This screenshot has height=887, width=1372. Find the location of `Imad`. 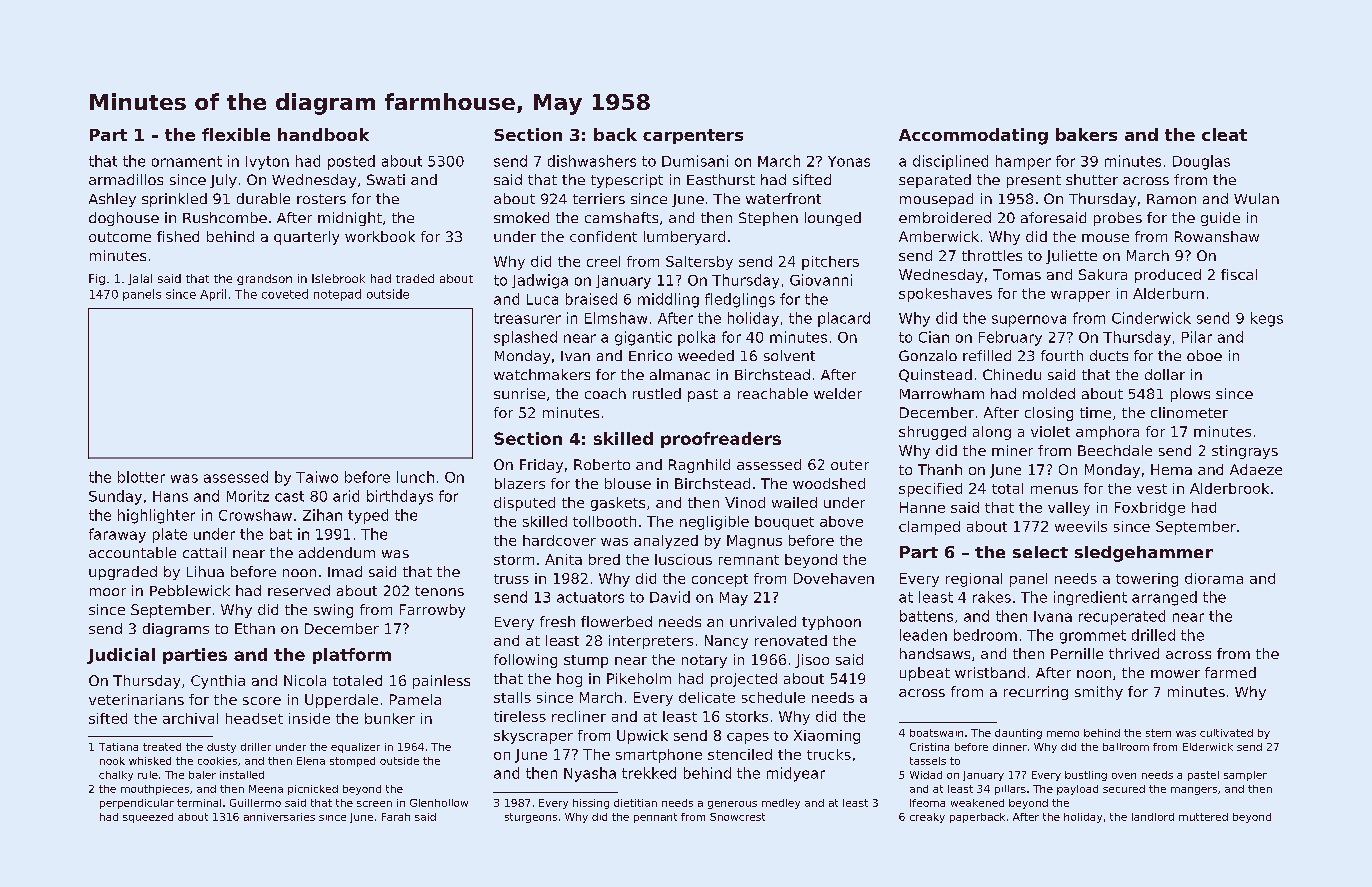

Imad is located at coordinates (345, 571).
